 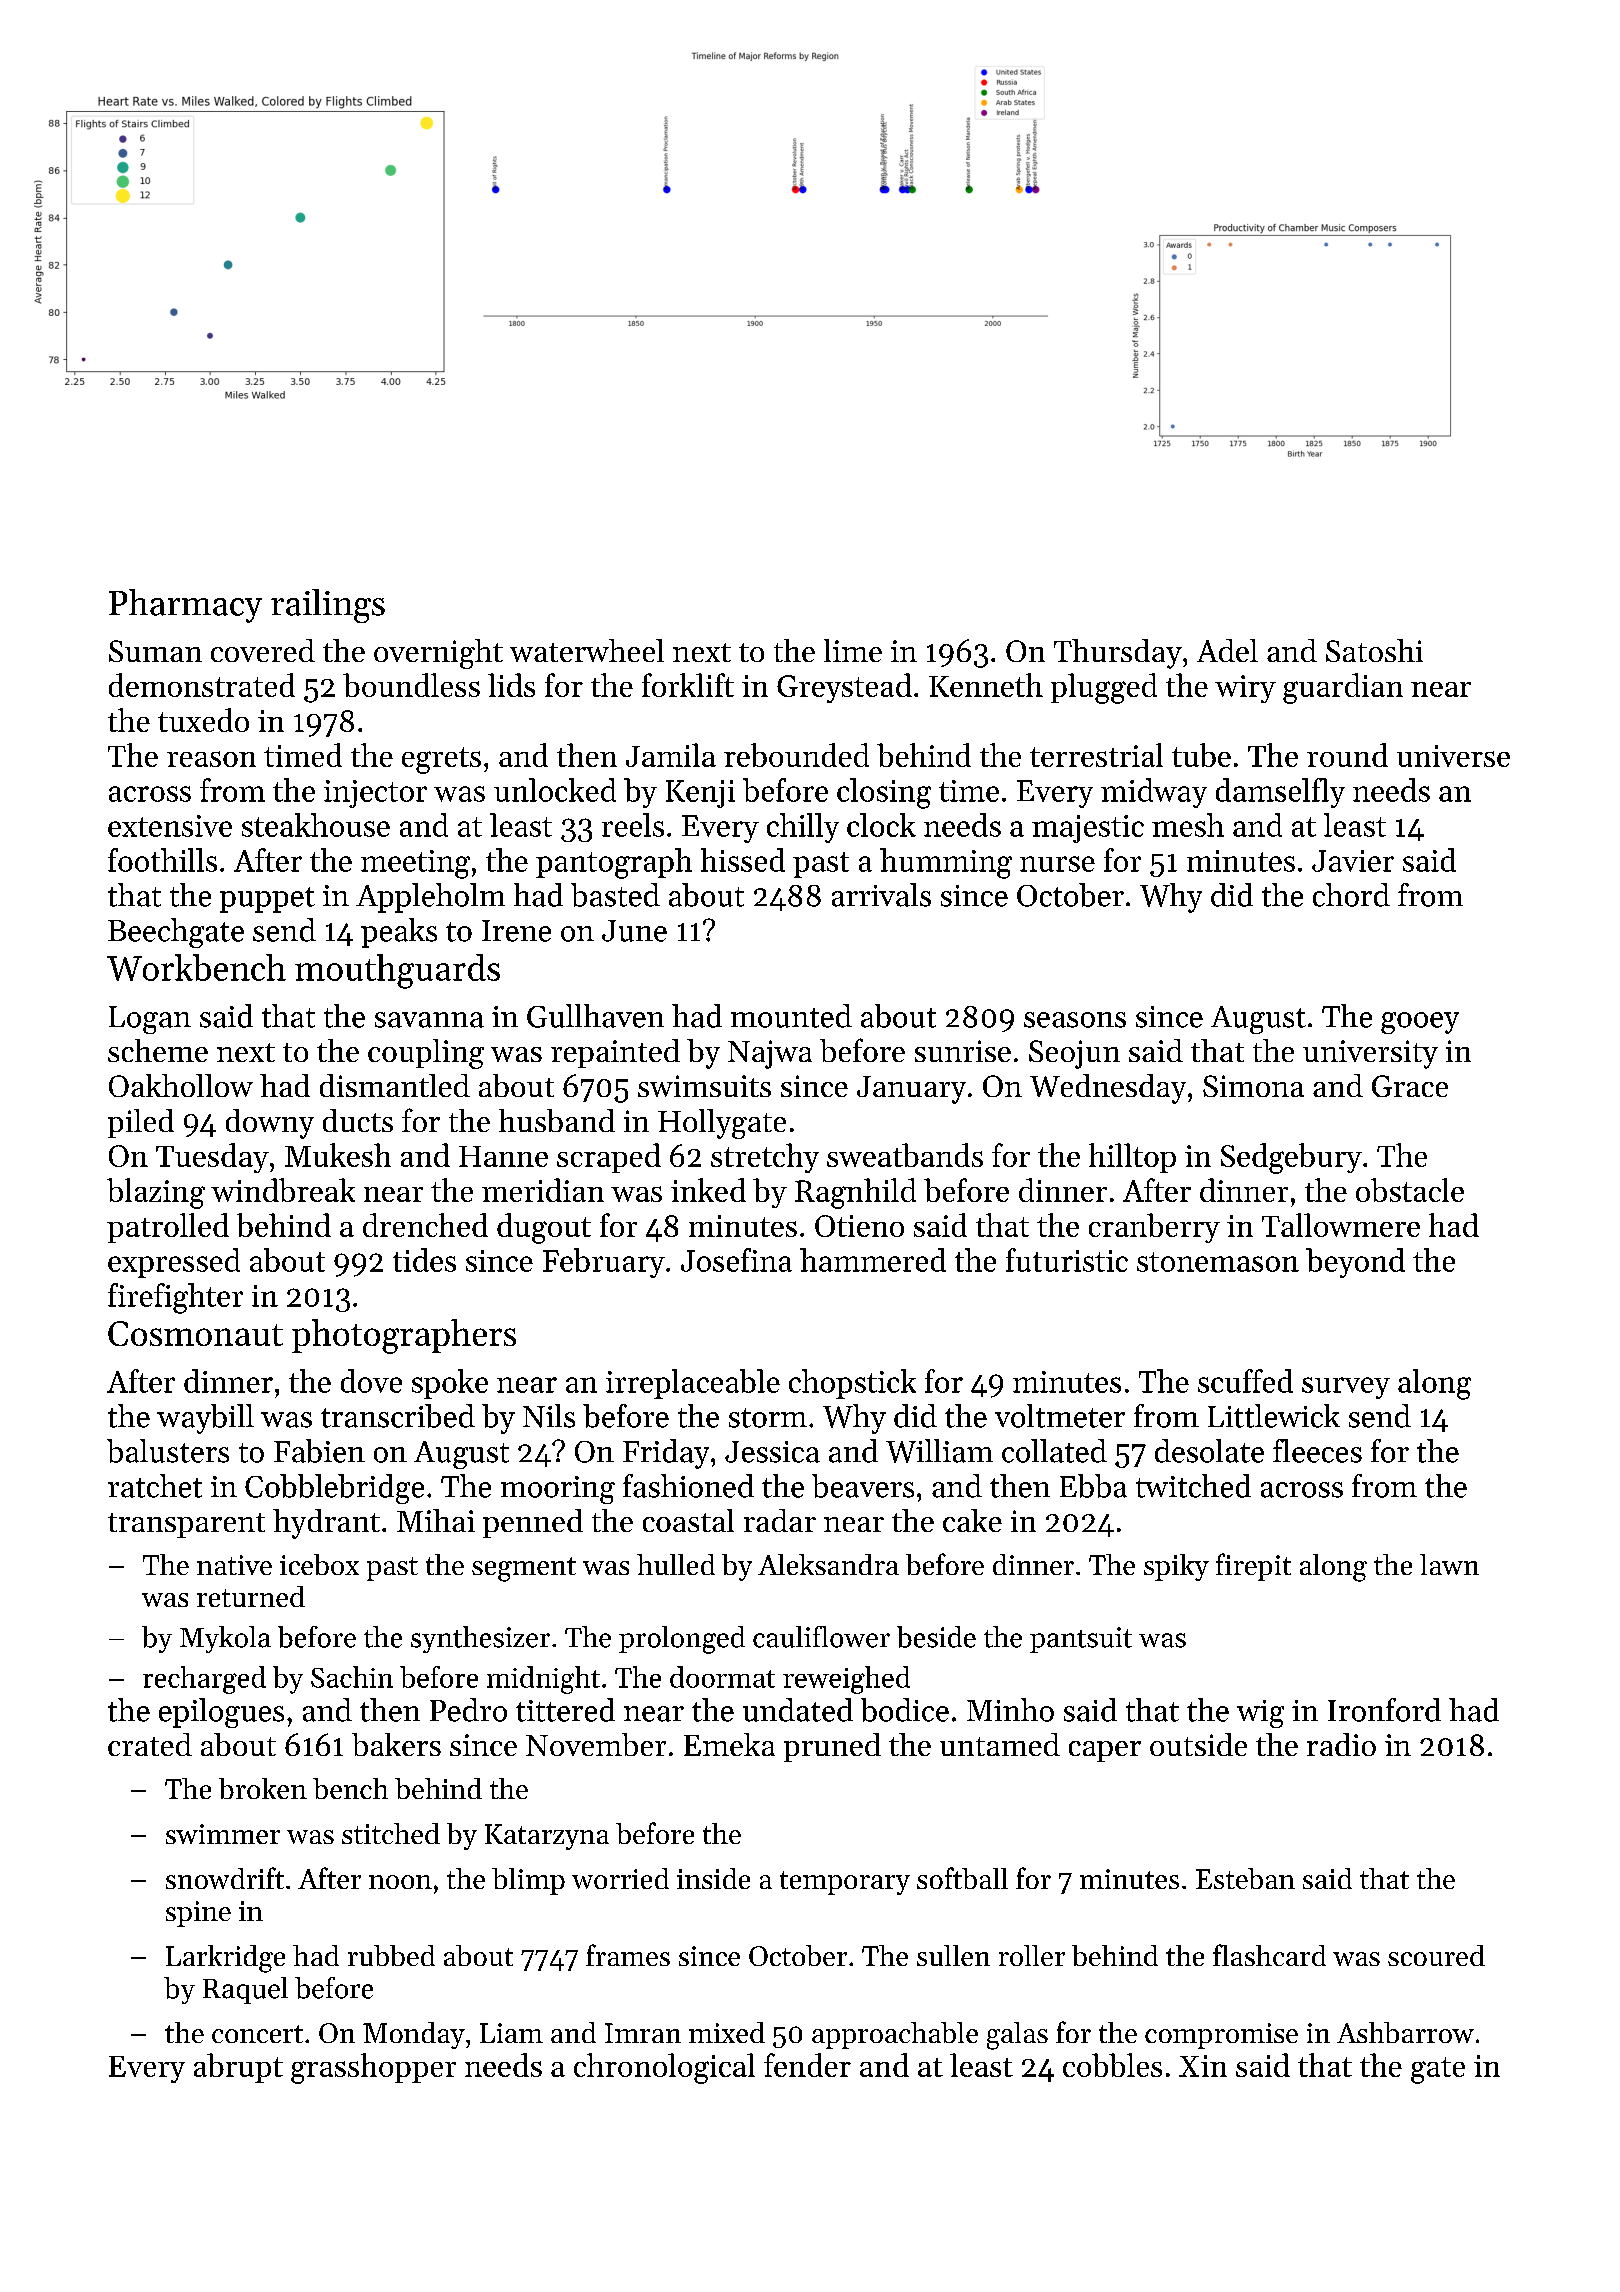 I want to click on mounted, so click(x=791, y=1016).
